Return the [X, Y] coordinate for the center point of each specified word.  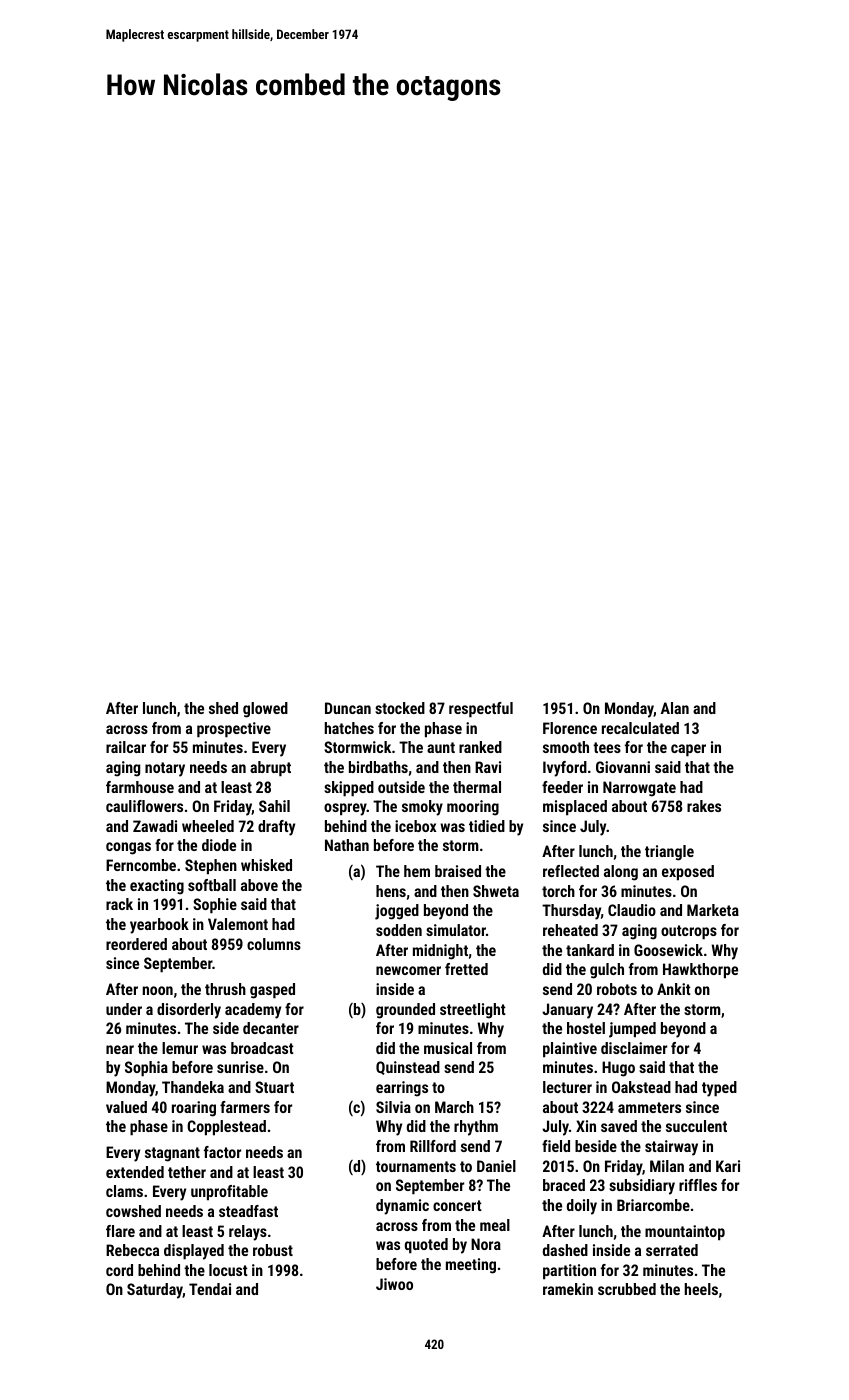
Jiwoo [394, 1284]
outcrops [689, 932]
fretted [466, 969]
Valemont [238, 924]
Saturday [155, 1291]
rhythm [476, 1128]
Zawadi [155, 826]
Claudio [632, 910]
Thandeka [193, 1087]
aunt [441, 747]
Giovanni [623, 767]
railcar [126, 747]
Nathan [347, 845]
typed [719, 1089]
